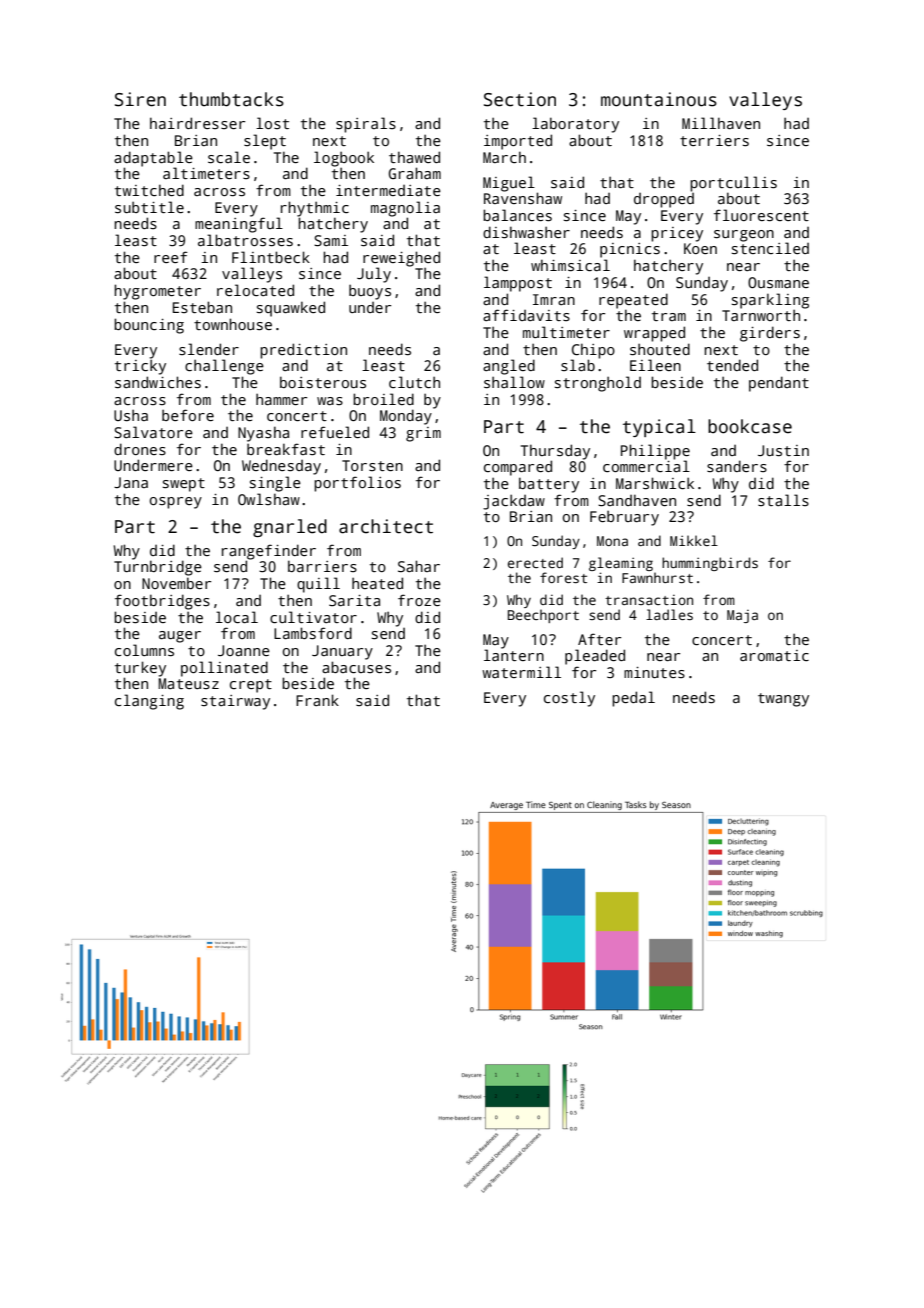 The width and height of the screenshot is (924, 1308). I want to click on sandwiches, so click(158, 382).
